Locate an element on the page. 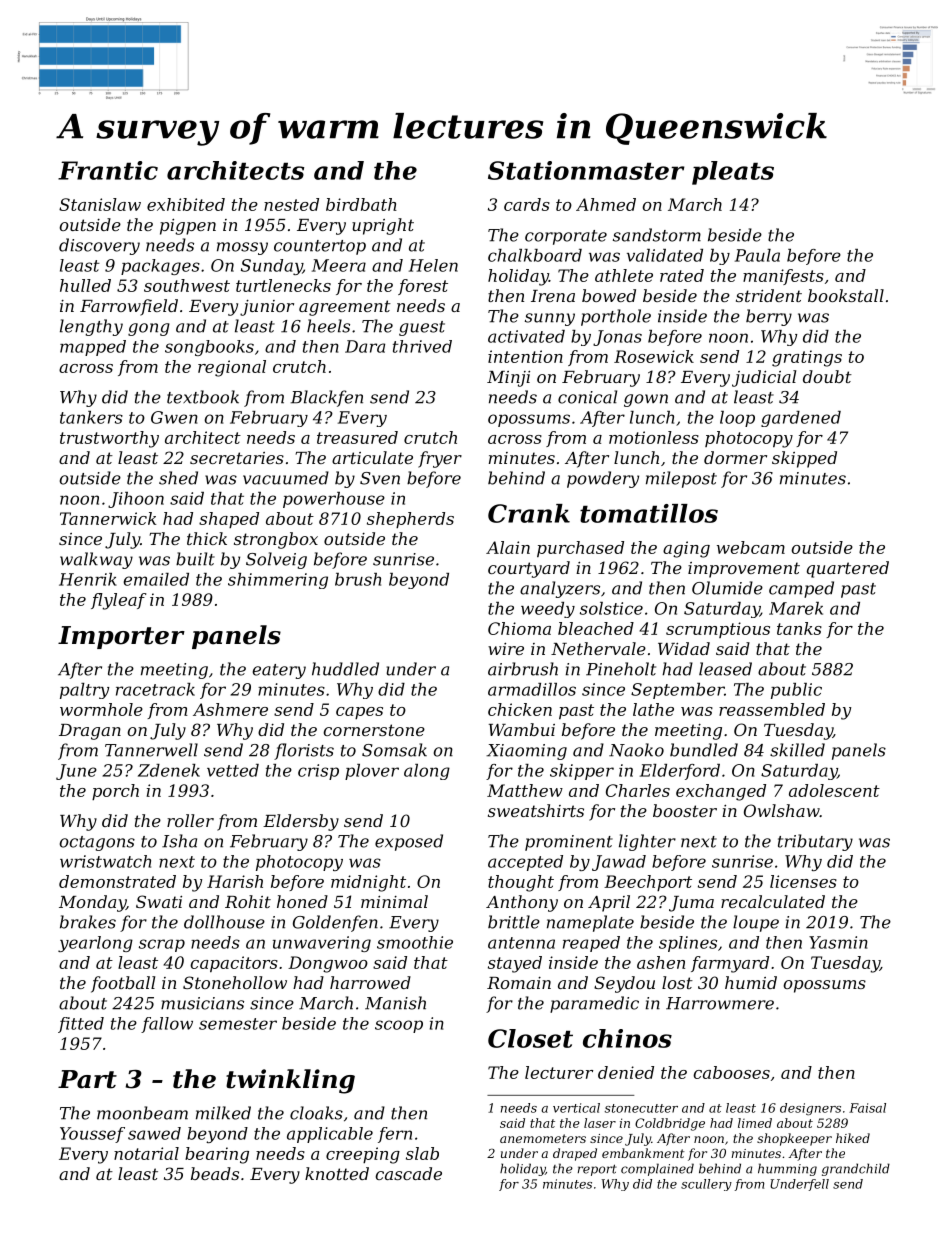 This document has width=952, height=1233. Stationmaster is located at coordinates (586, 170).
